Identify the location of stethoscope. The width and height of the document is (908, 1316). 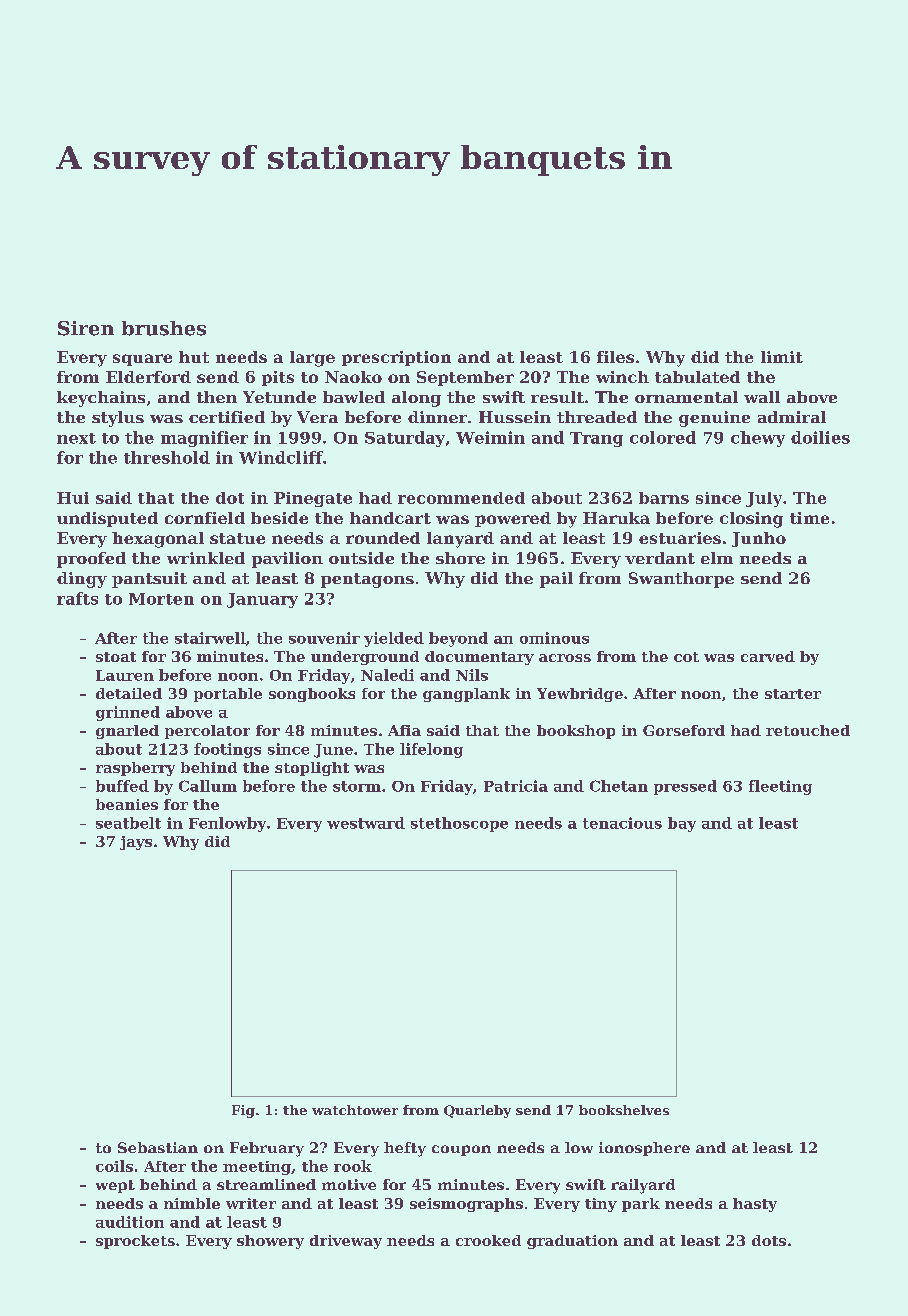
(459, 824).
